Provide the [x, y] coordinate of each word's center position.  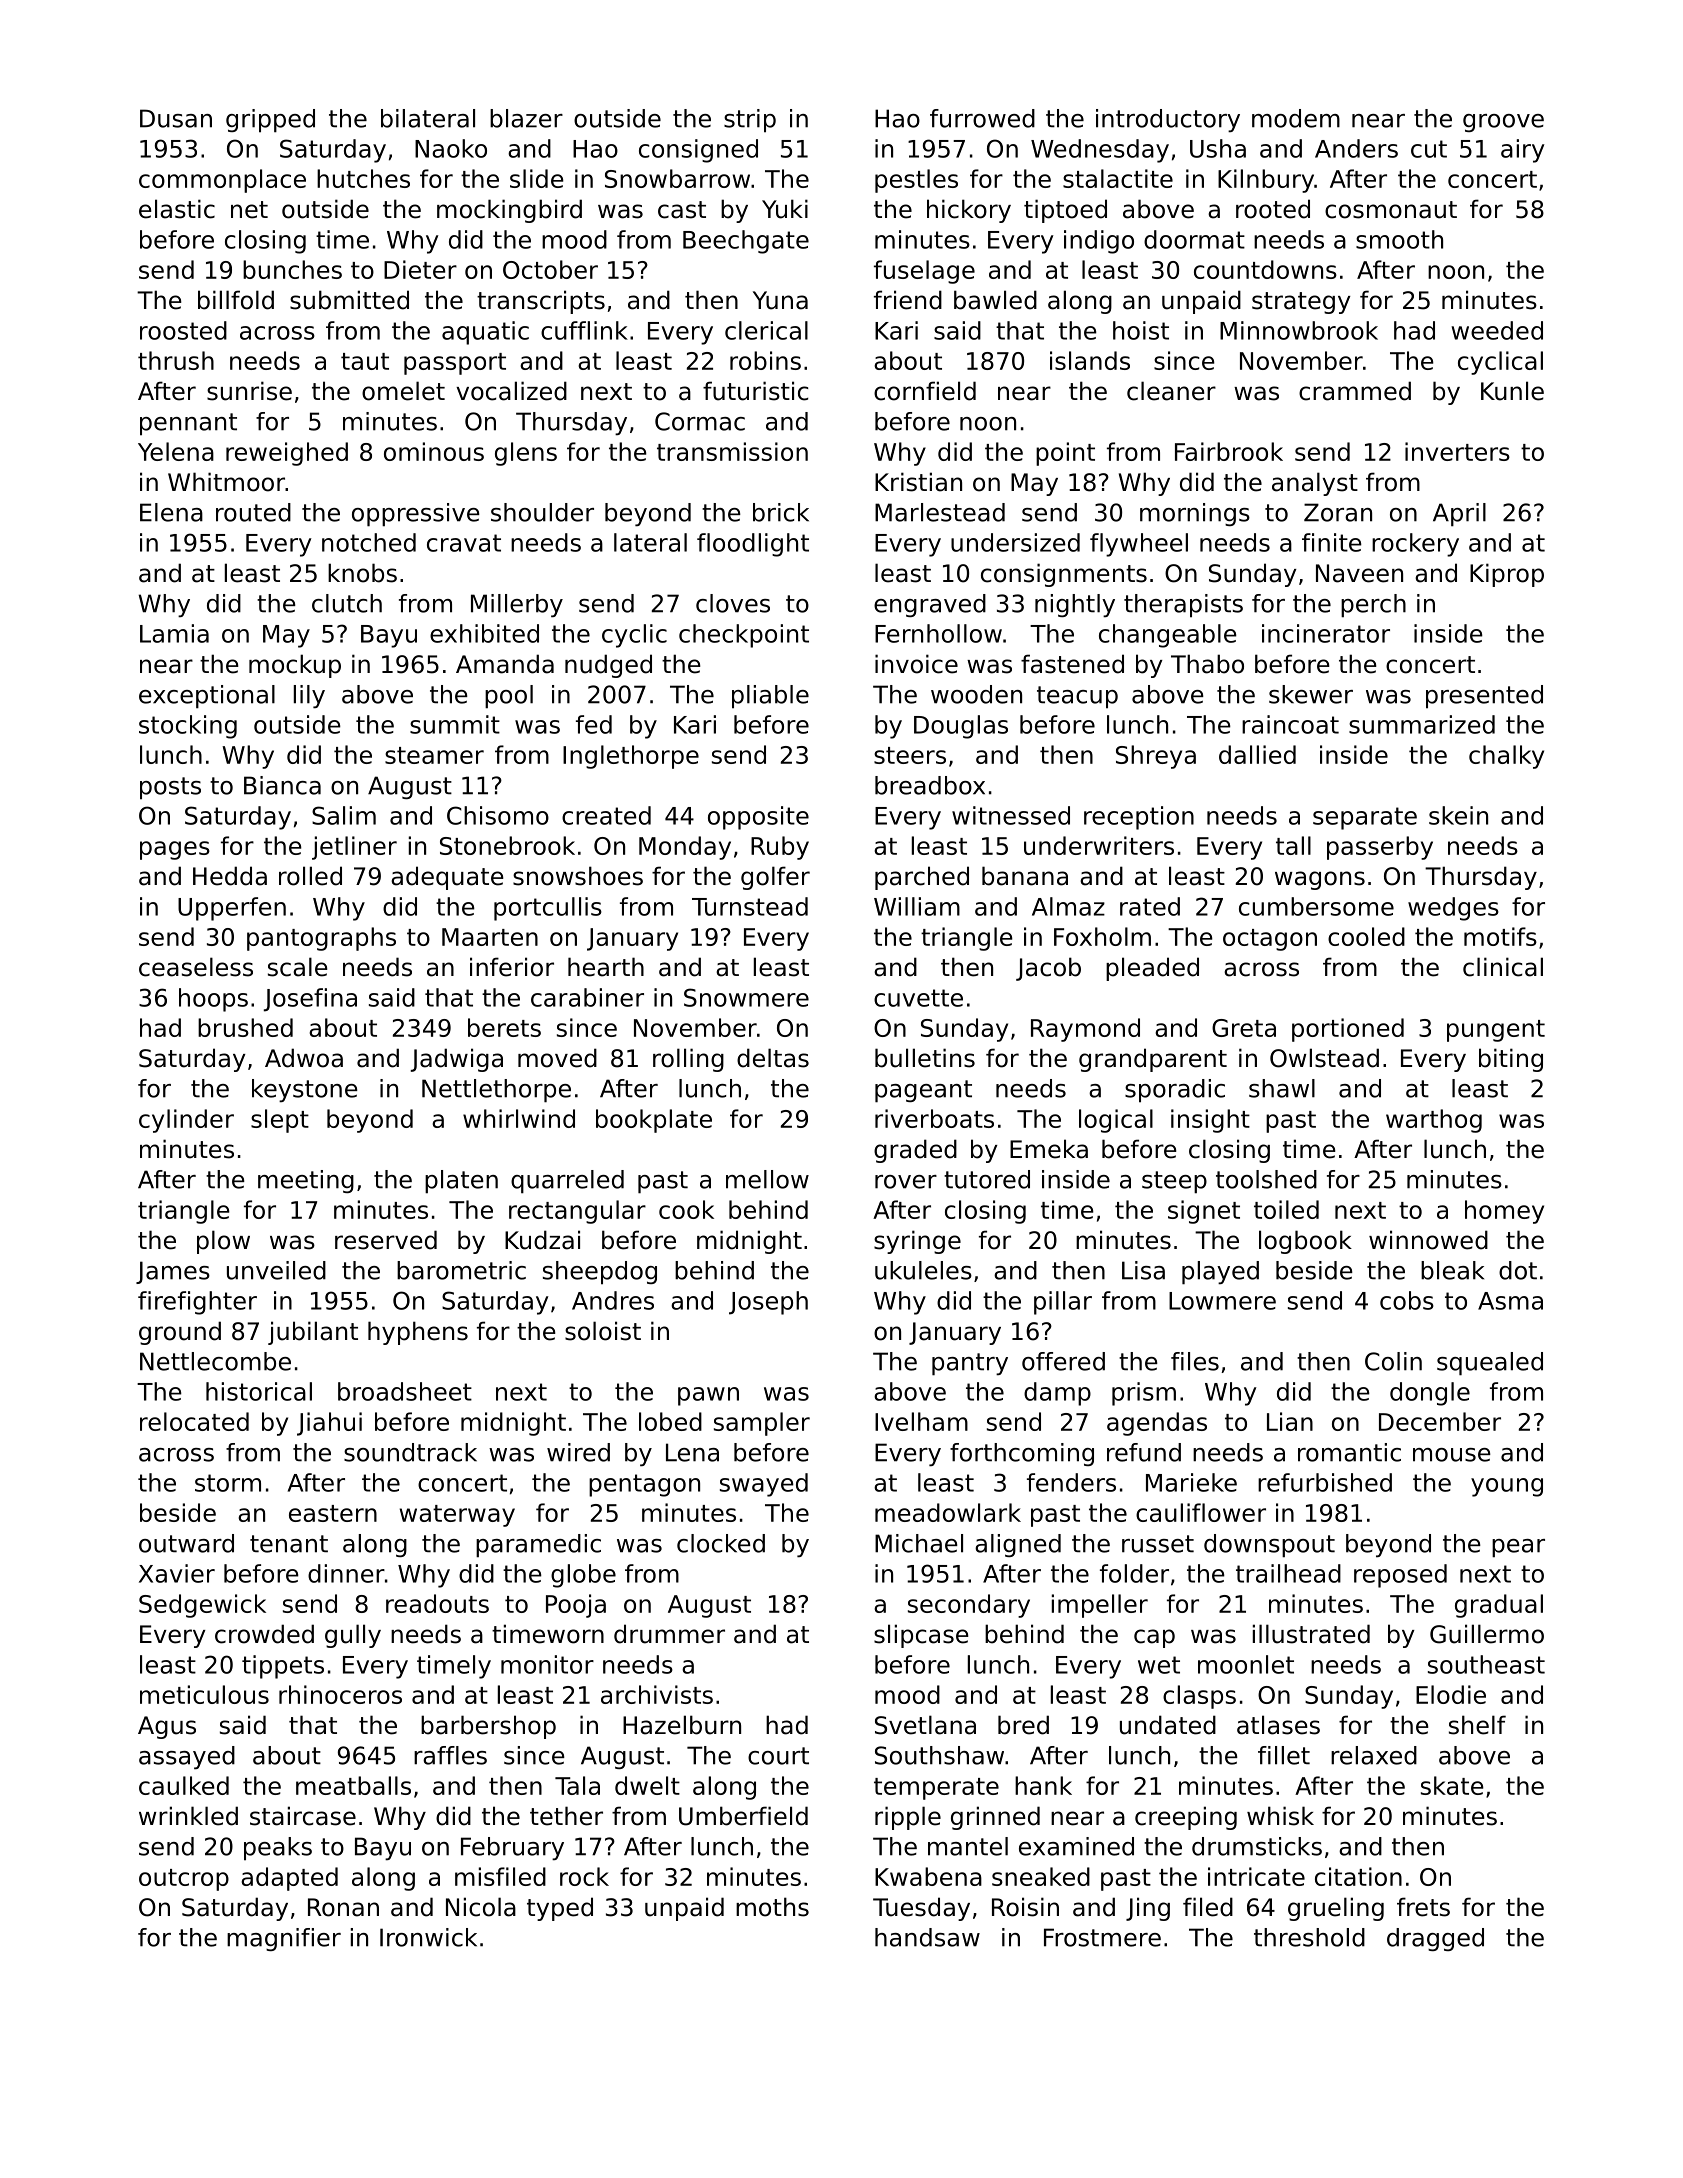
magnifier [284, 1939]
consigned [698, 151]
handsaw [927, 1937]
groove [1503, 123]
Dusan [176, 118]
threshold [1309, 1937]
